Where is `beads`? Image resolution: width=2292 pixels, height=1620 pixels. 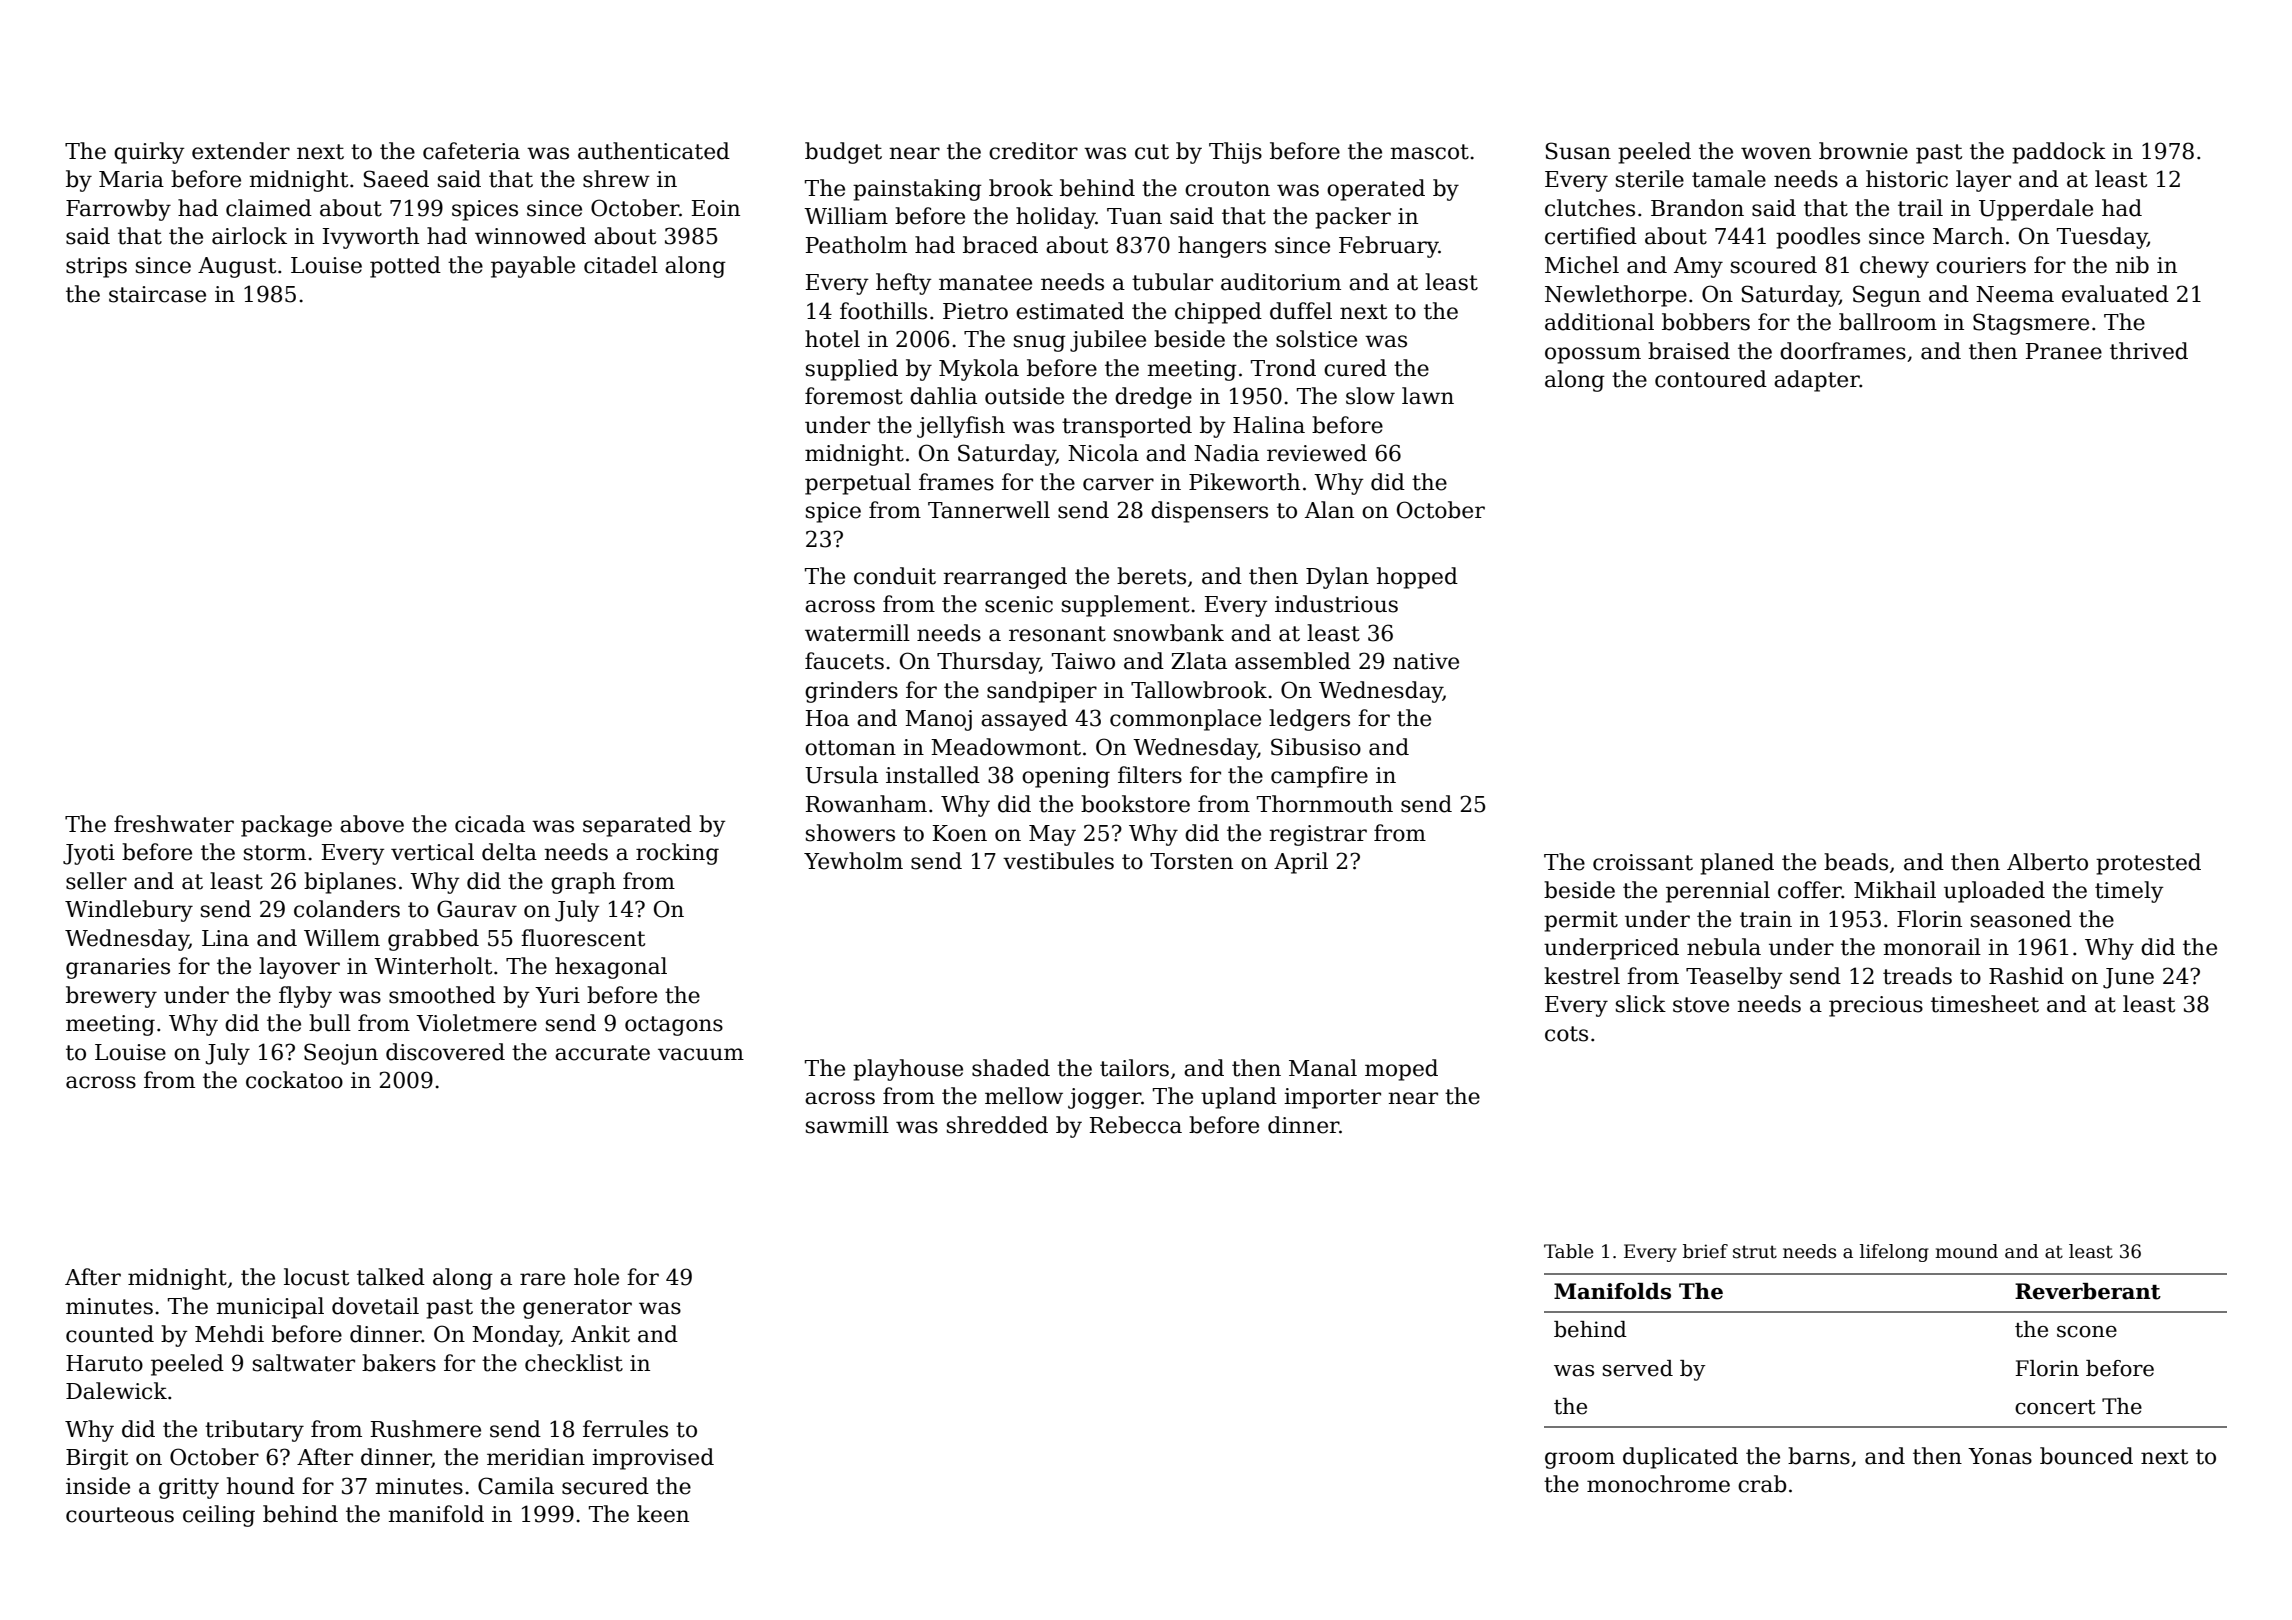 beads is located at coordinates (1856, 862).
